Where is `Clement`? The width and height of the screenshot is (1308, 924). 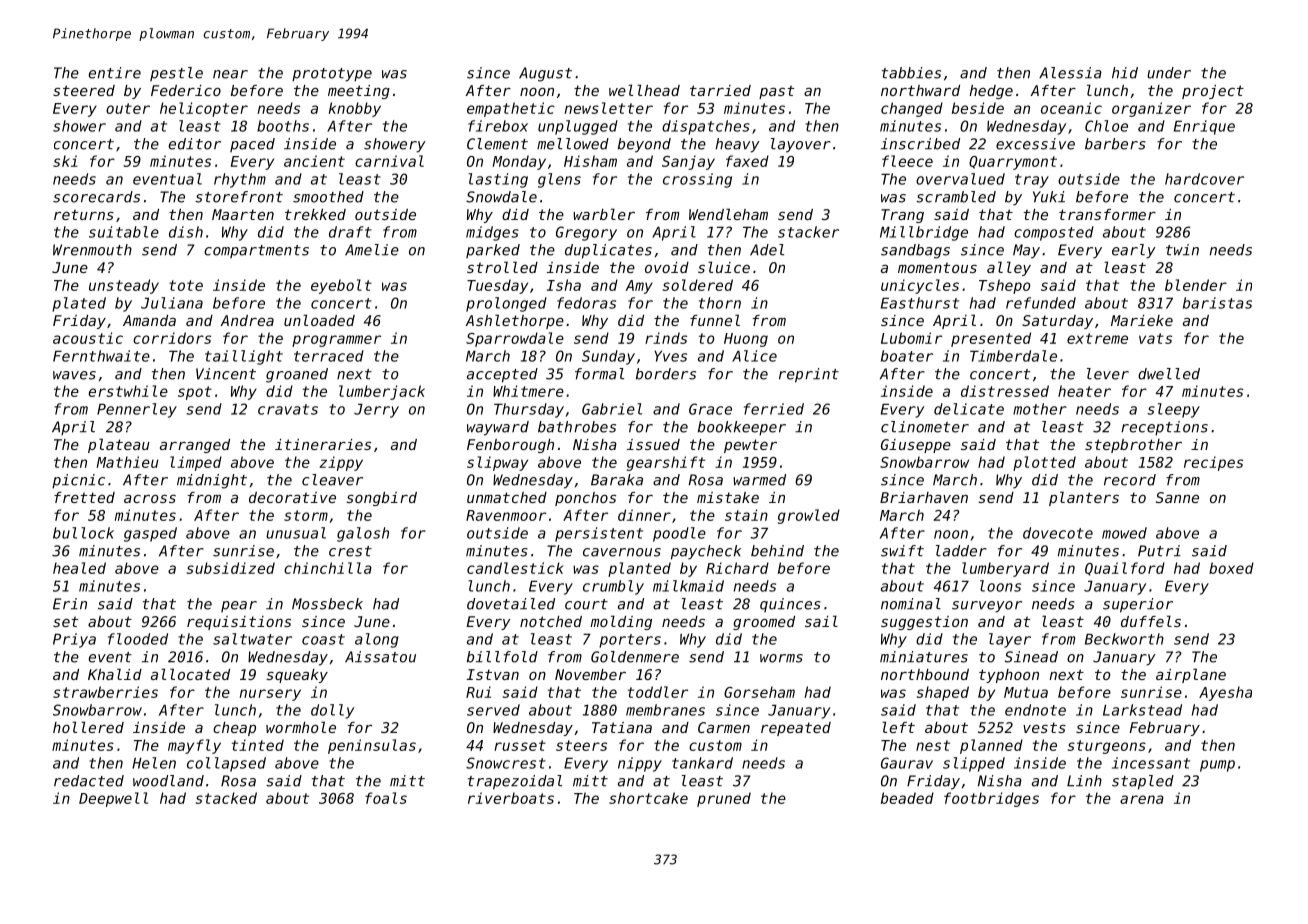 Clement is located at coordinates (497, 144).
